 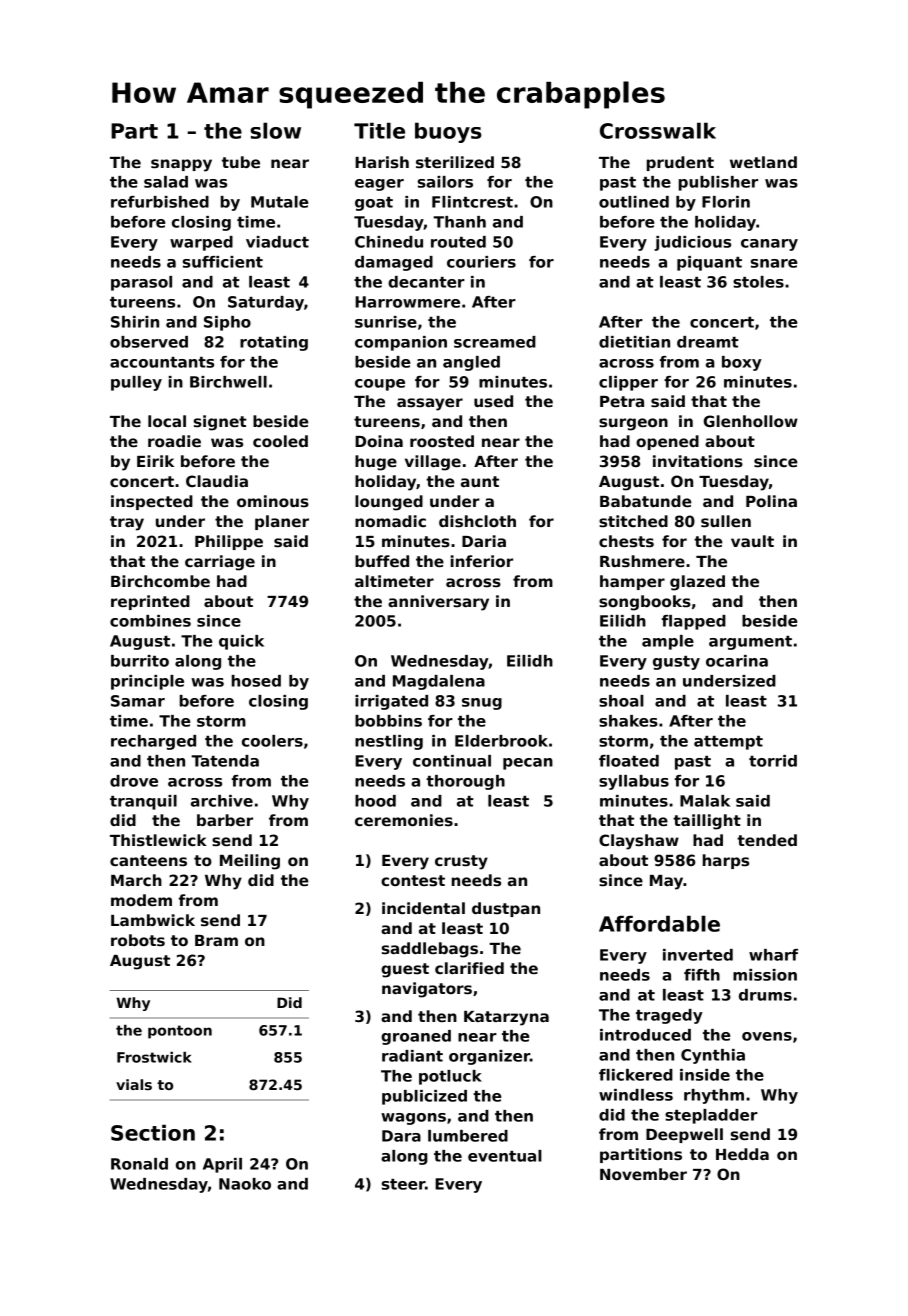 I want to click on Naoko, so click(x=245, y=1184).
